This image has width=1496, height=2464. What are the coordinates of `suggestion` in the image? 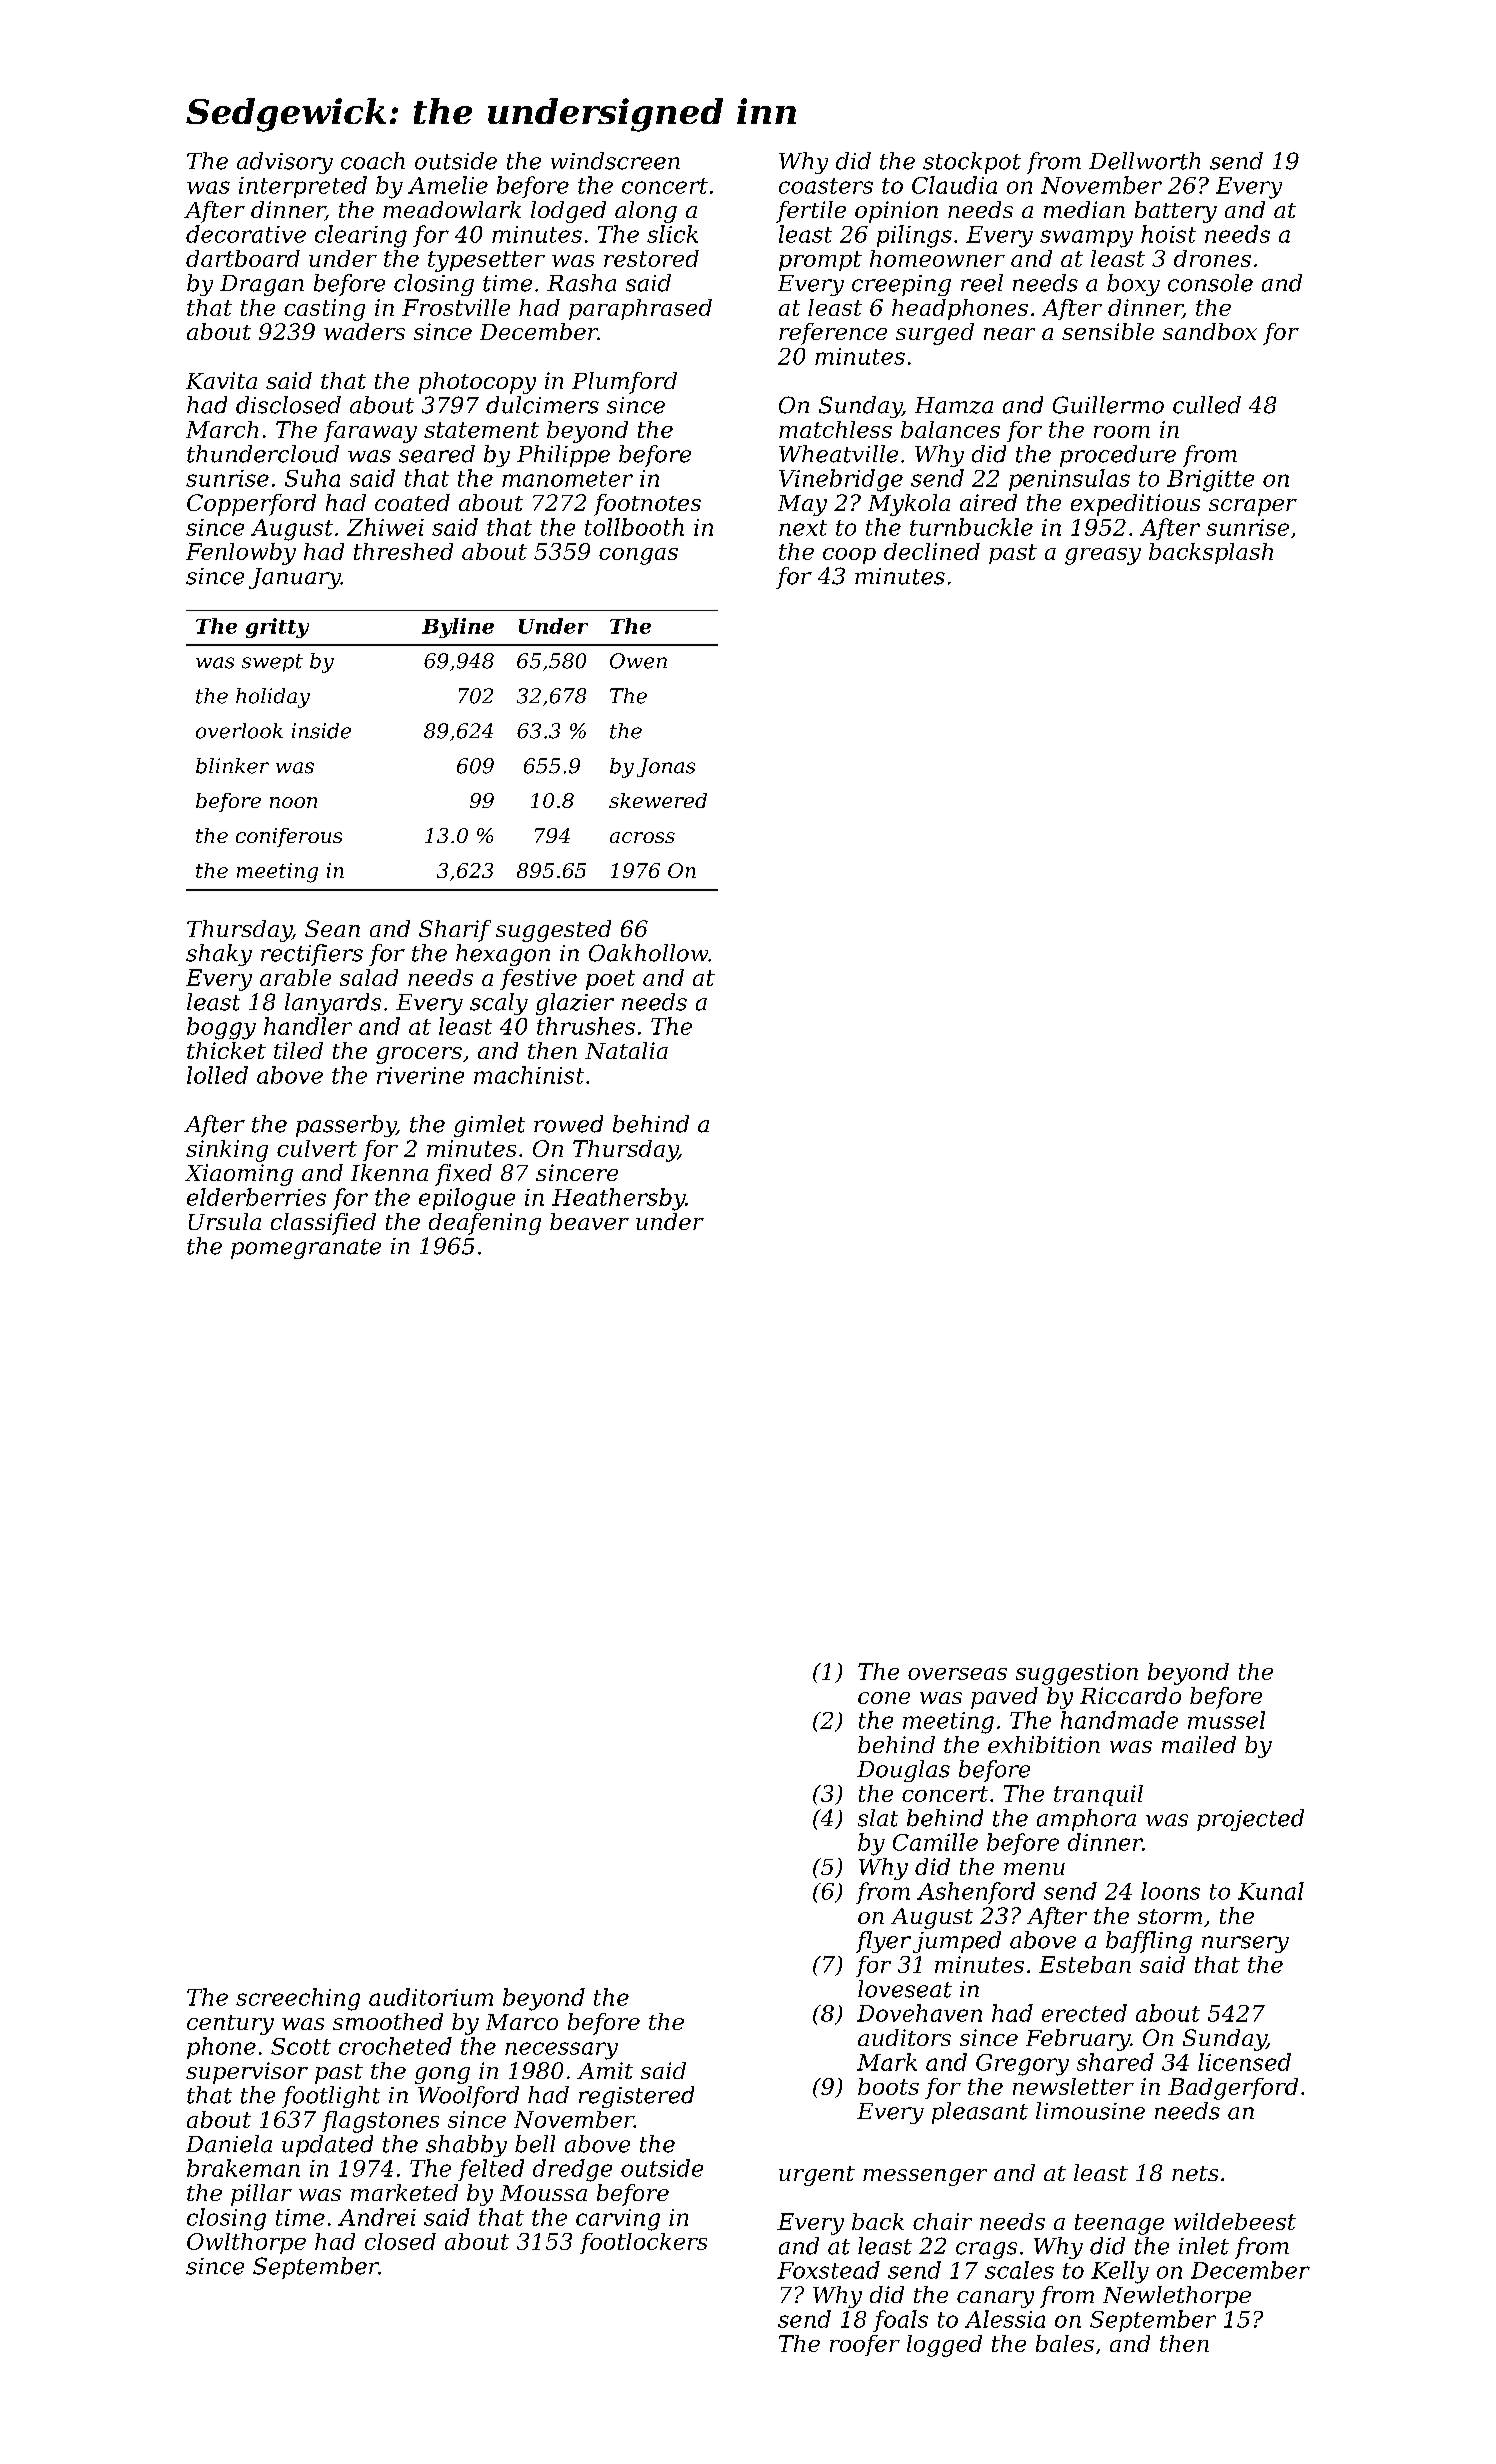 It's located at (1077, 1674).
